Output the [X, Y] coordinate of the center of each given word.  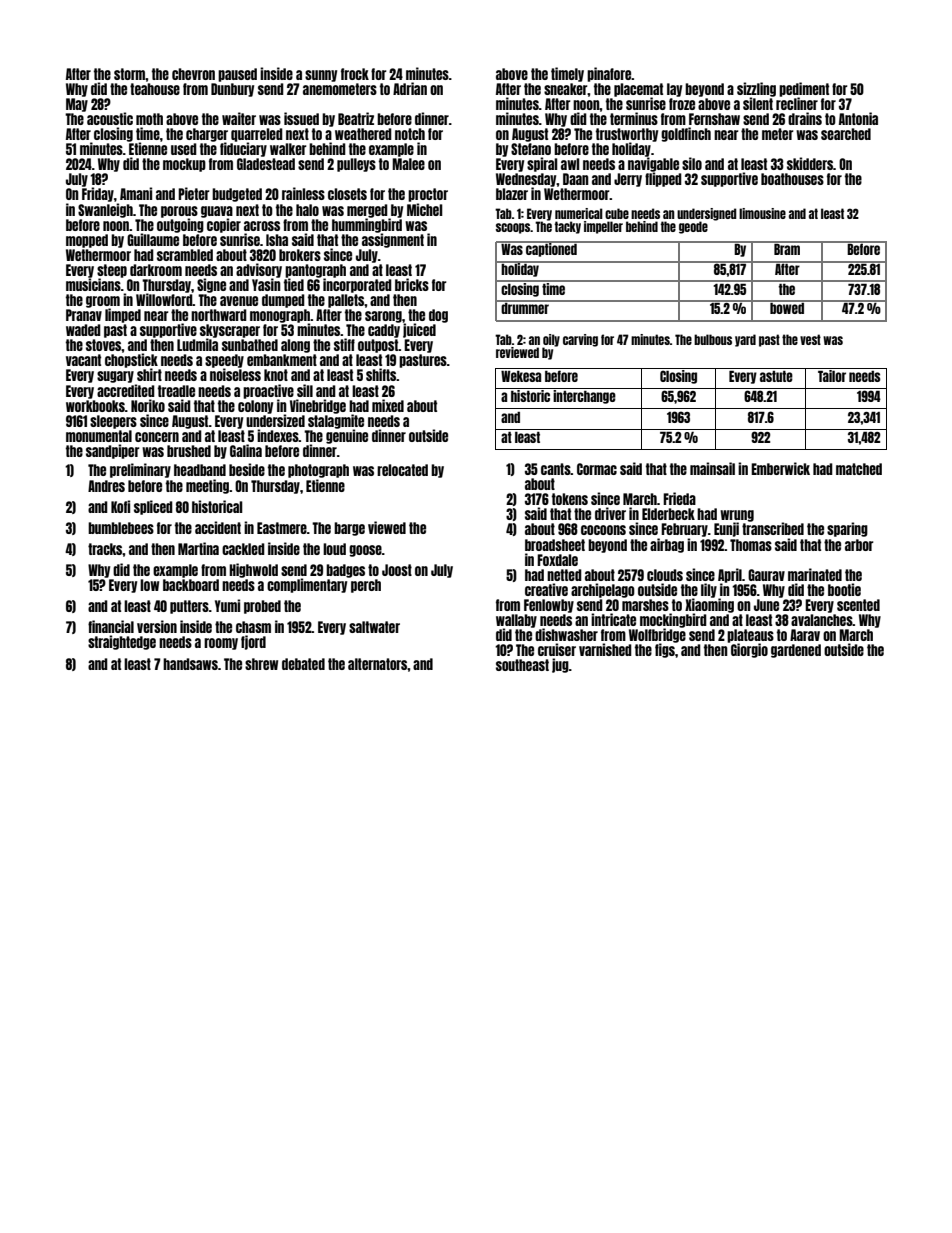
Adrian [410, 88]
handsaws [190, 664]
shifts [381, 374]
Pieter [194, 193]
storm [130, 74]
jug [560, 665]
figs [665, 650]
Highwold [253, 570]
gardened [796, 651]
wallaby [516, 621]
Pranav [84, 315]
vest [810, 339]
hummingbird [367, 225]
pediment [804, 89]
